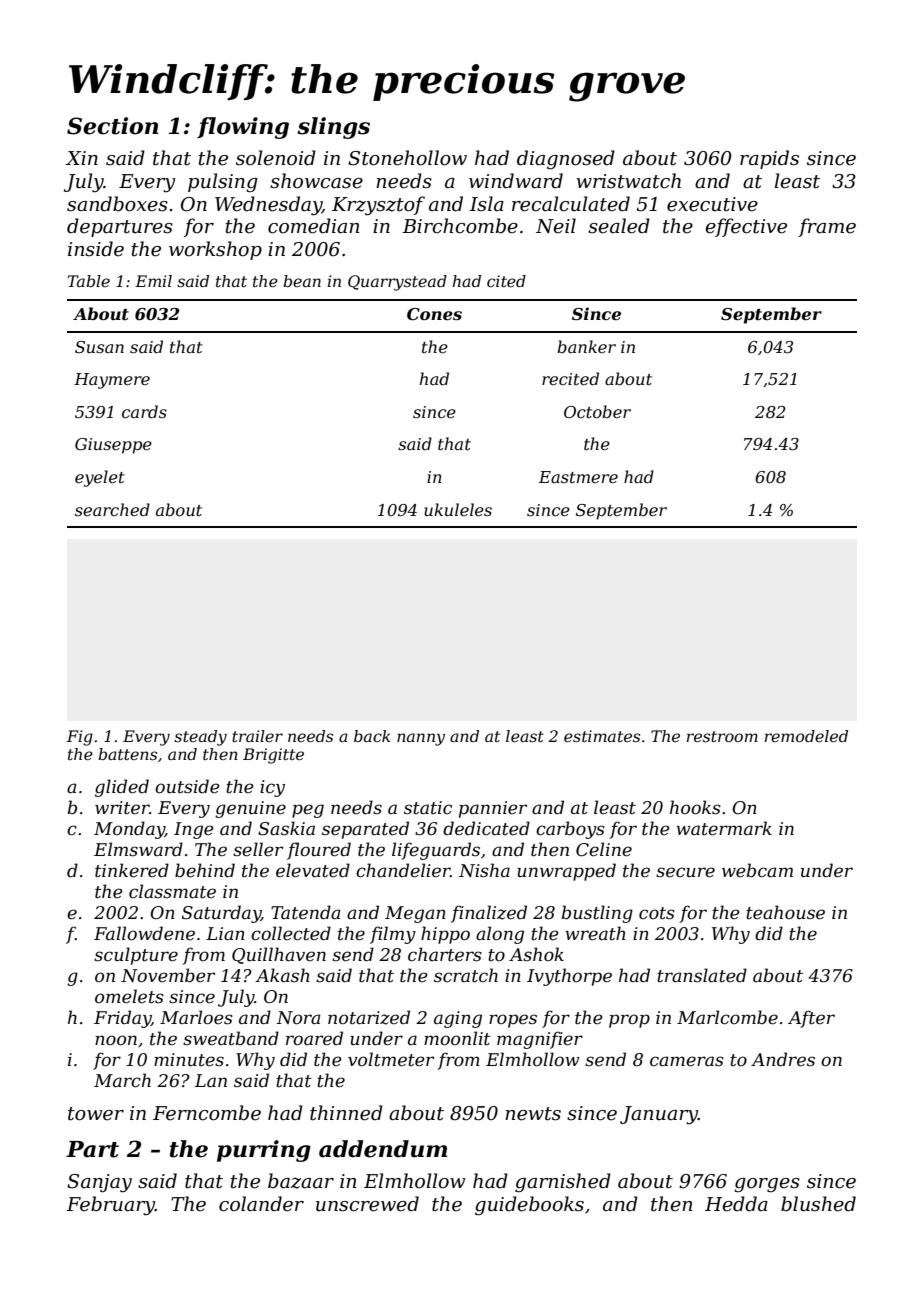 This document has height=1308, width=924. I want to click on Haymere, so click(112, 381).
